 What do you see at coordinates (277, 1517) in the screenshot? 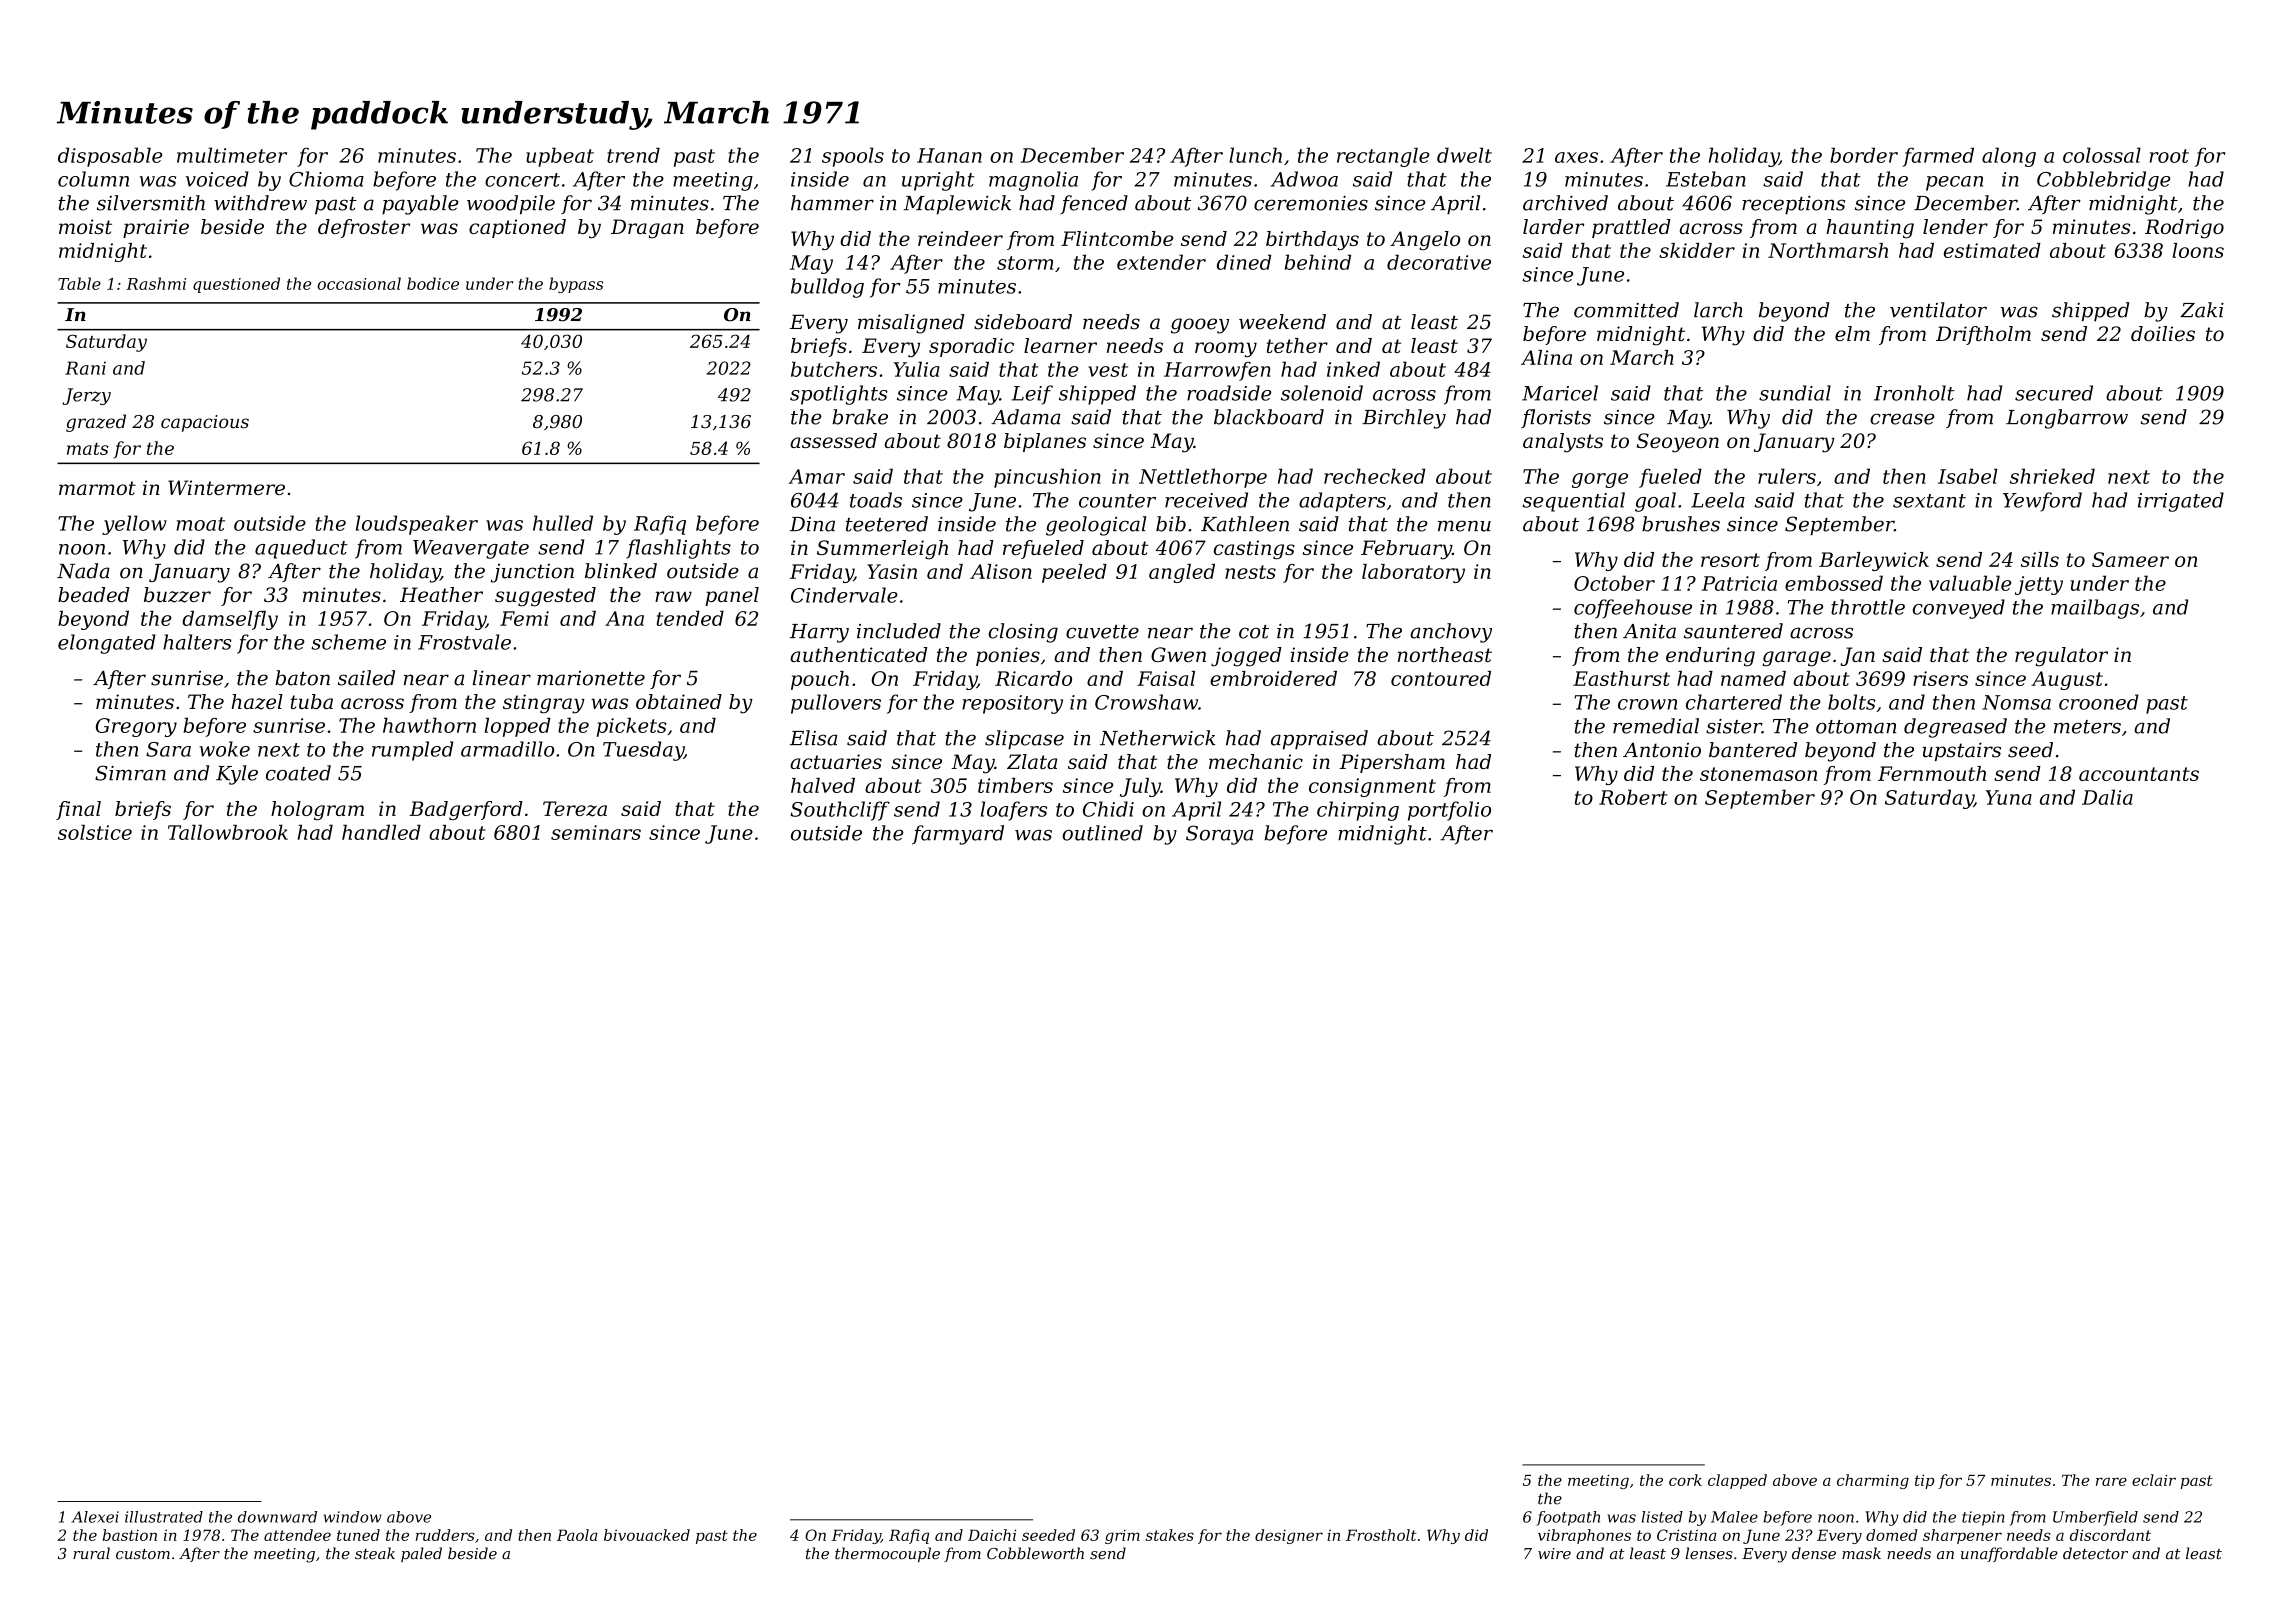
I see `downward` at bounding box center [277, 1517].
